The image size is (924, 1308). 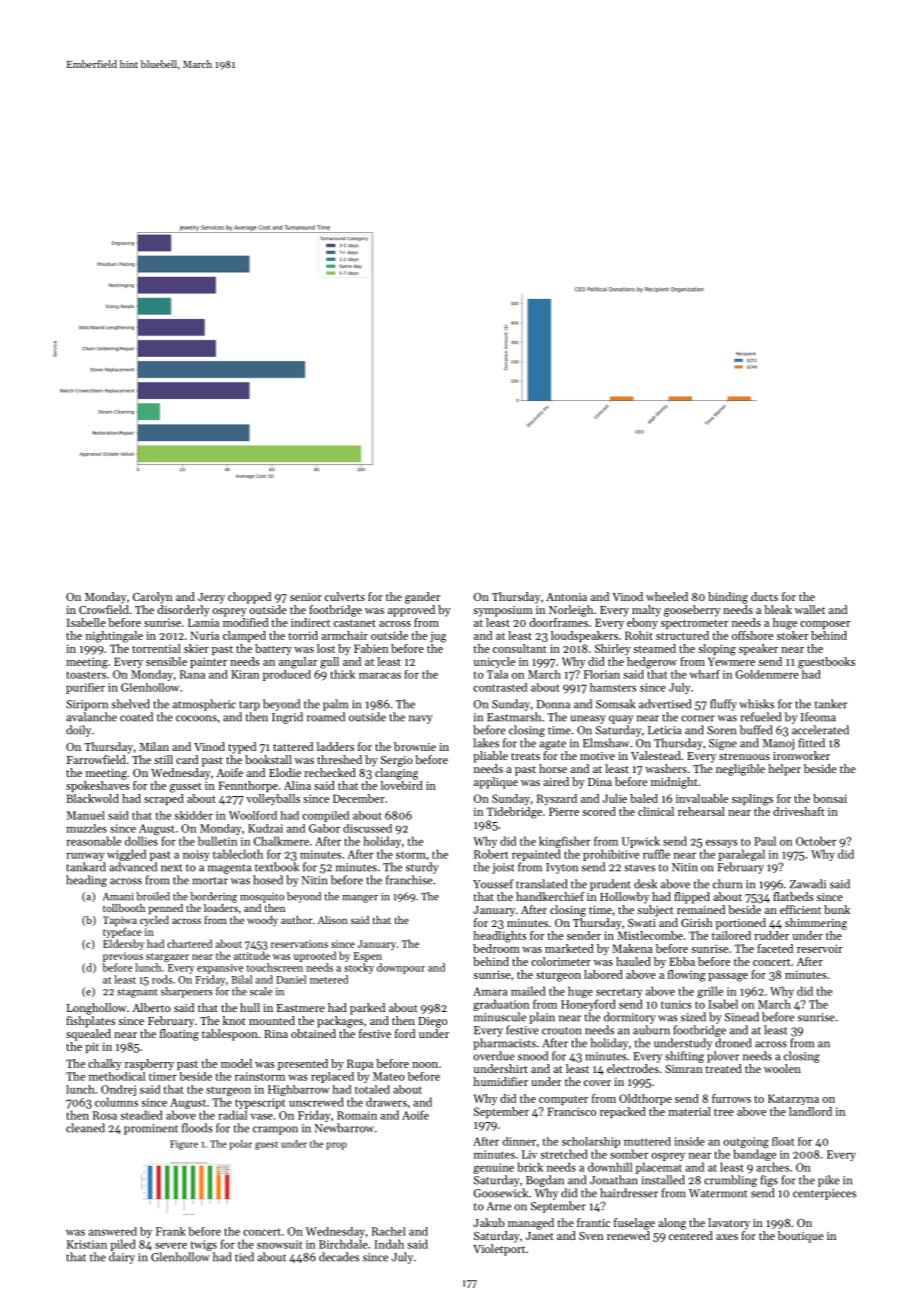 What do you see at coordinates (721, 844) in the image?
I see `essays` at bounding box center [721, 844].
